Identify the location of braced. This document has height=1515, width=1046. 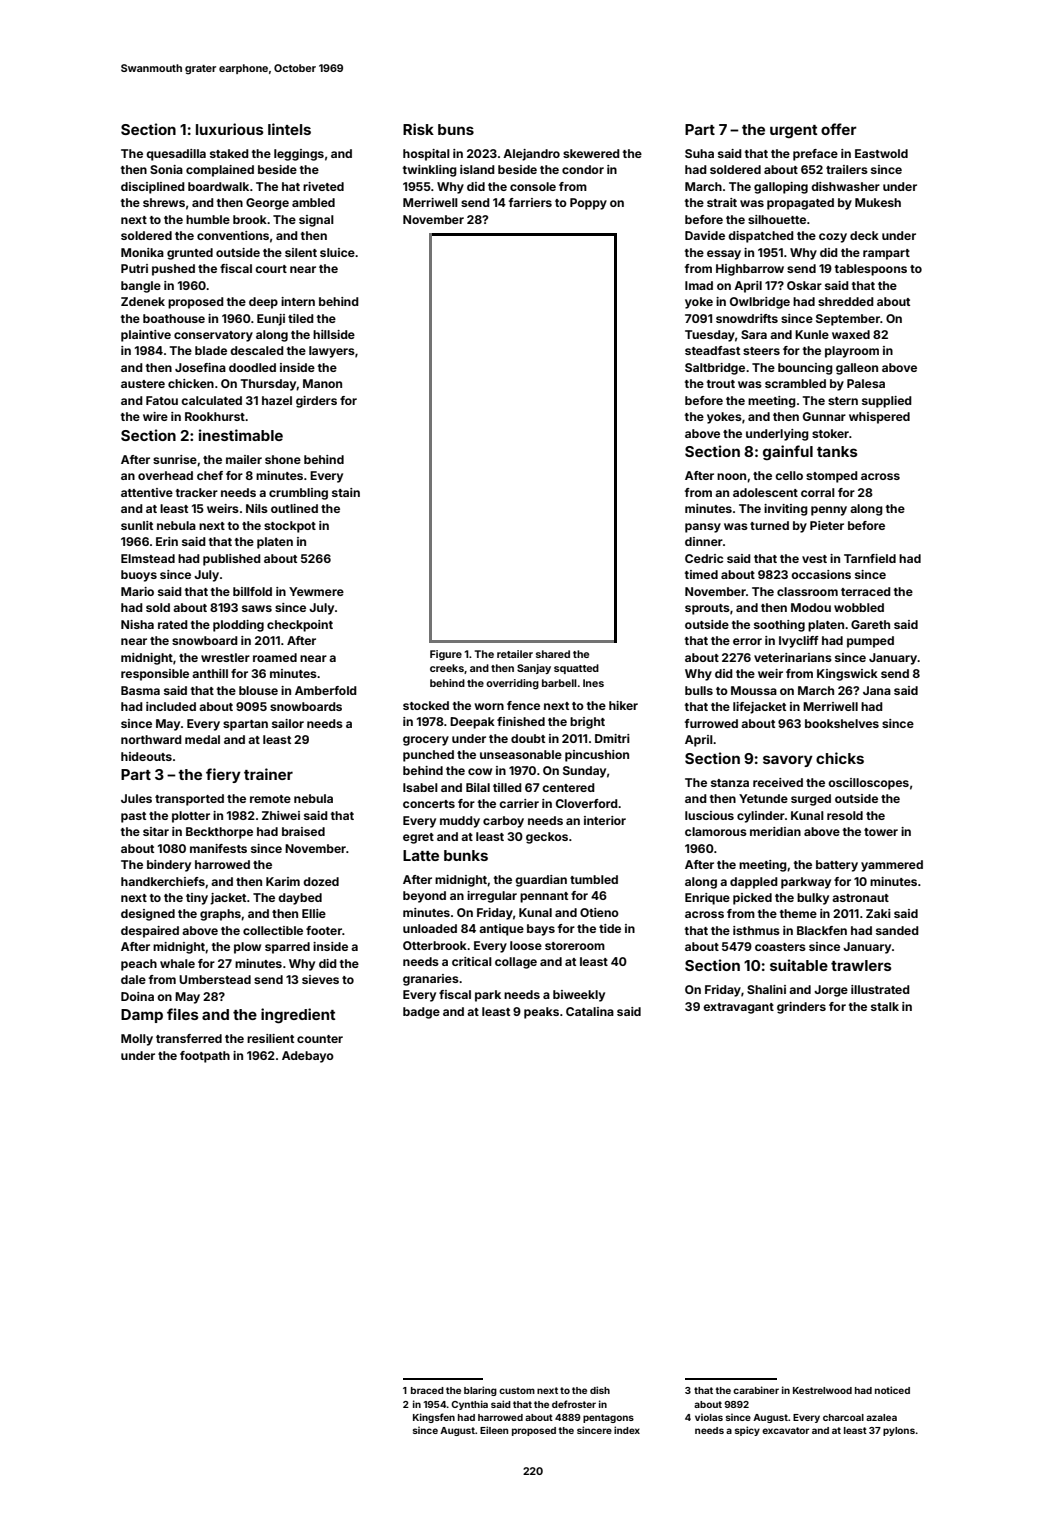
(427, 1390).
